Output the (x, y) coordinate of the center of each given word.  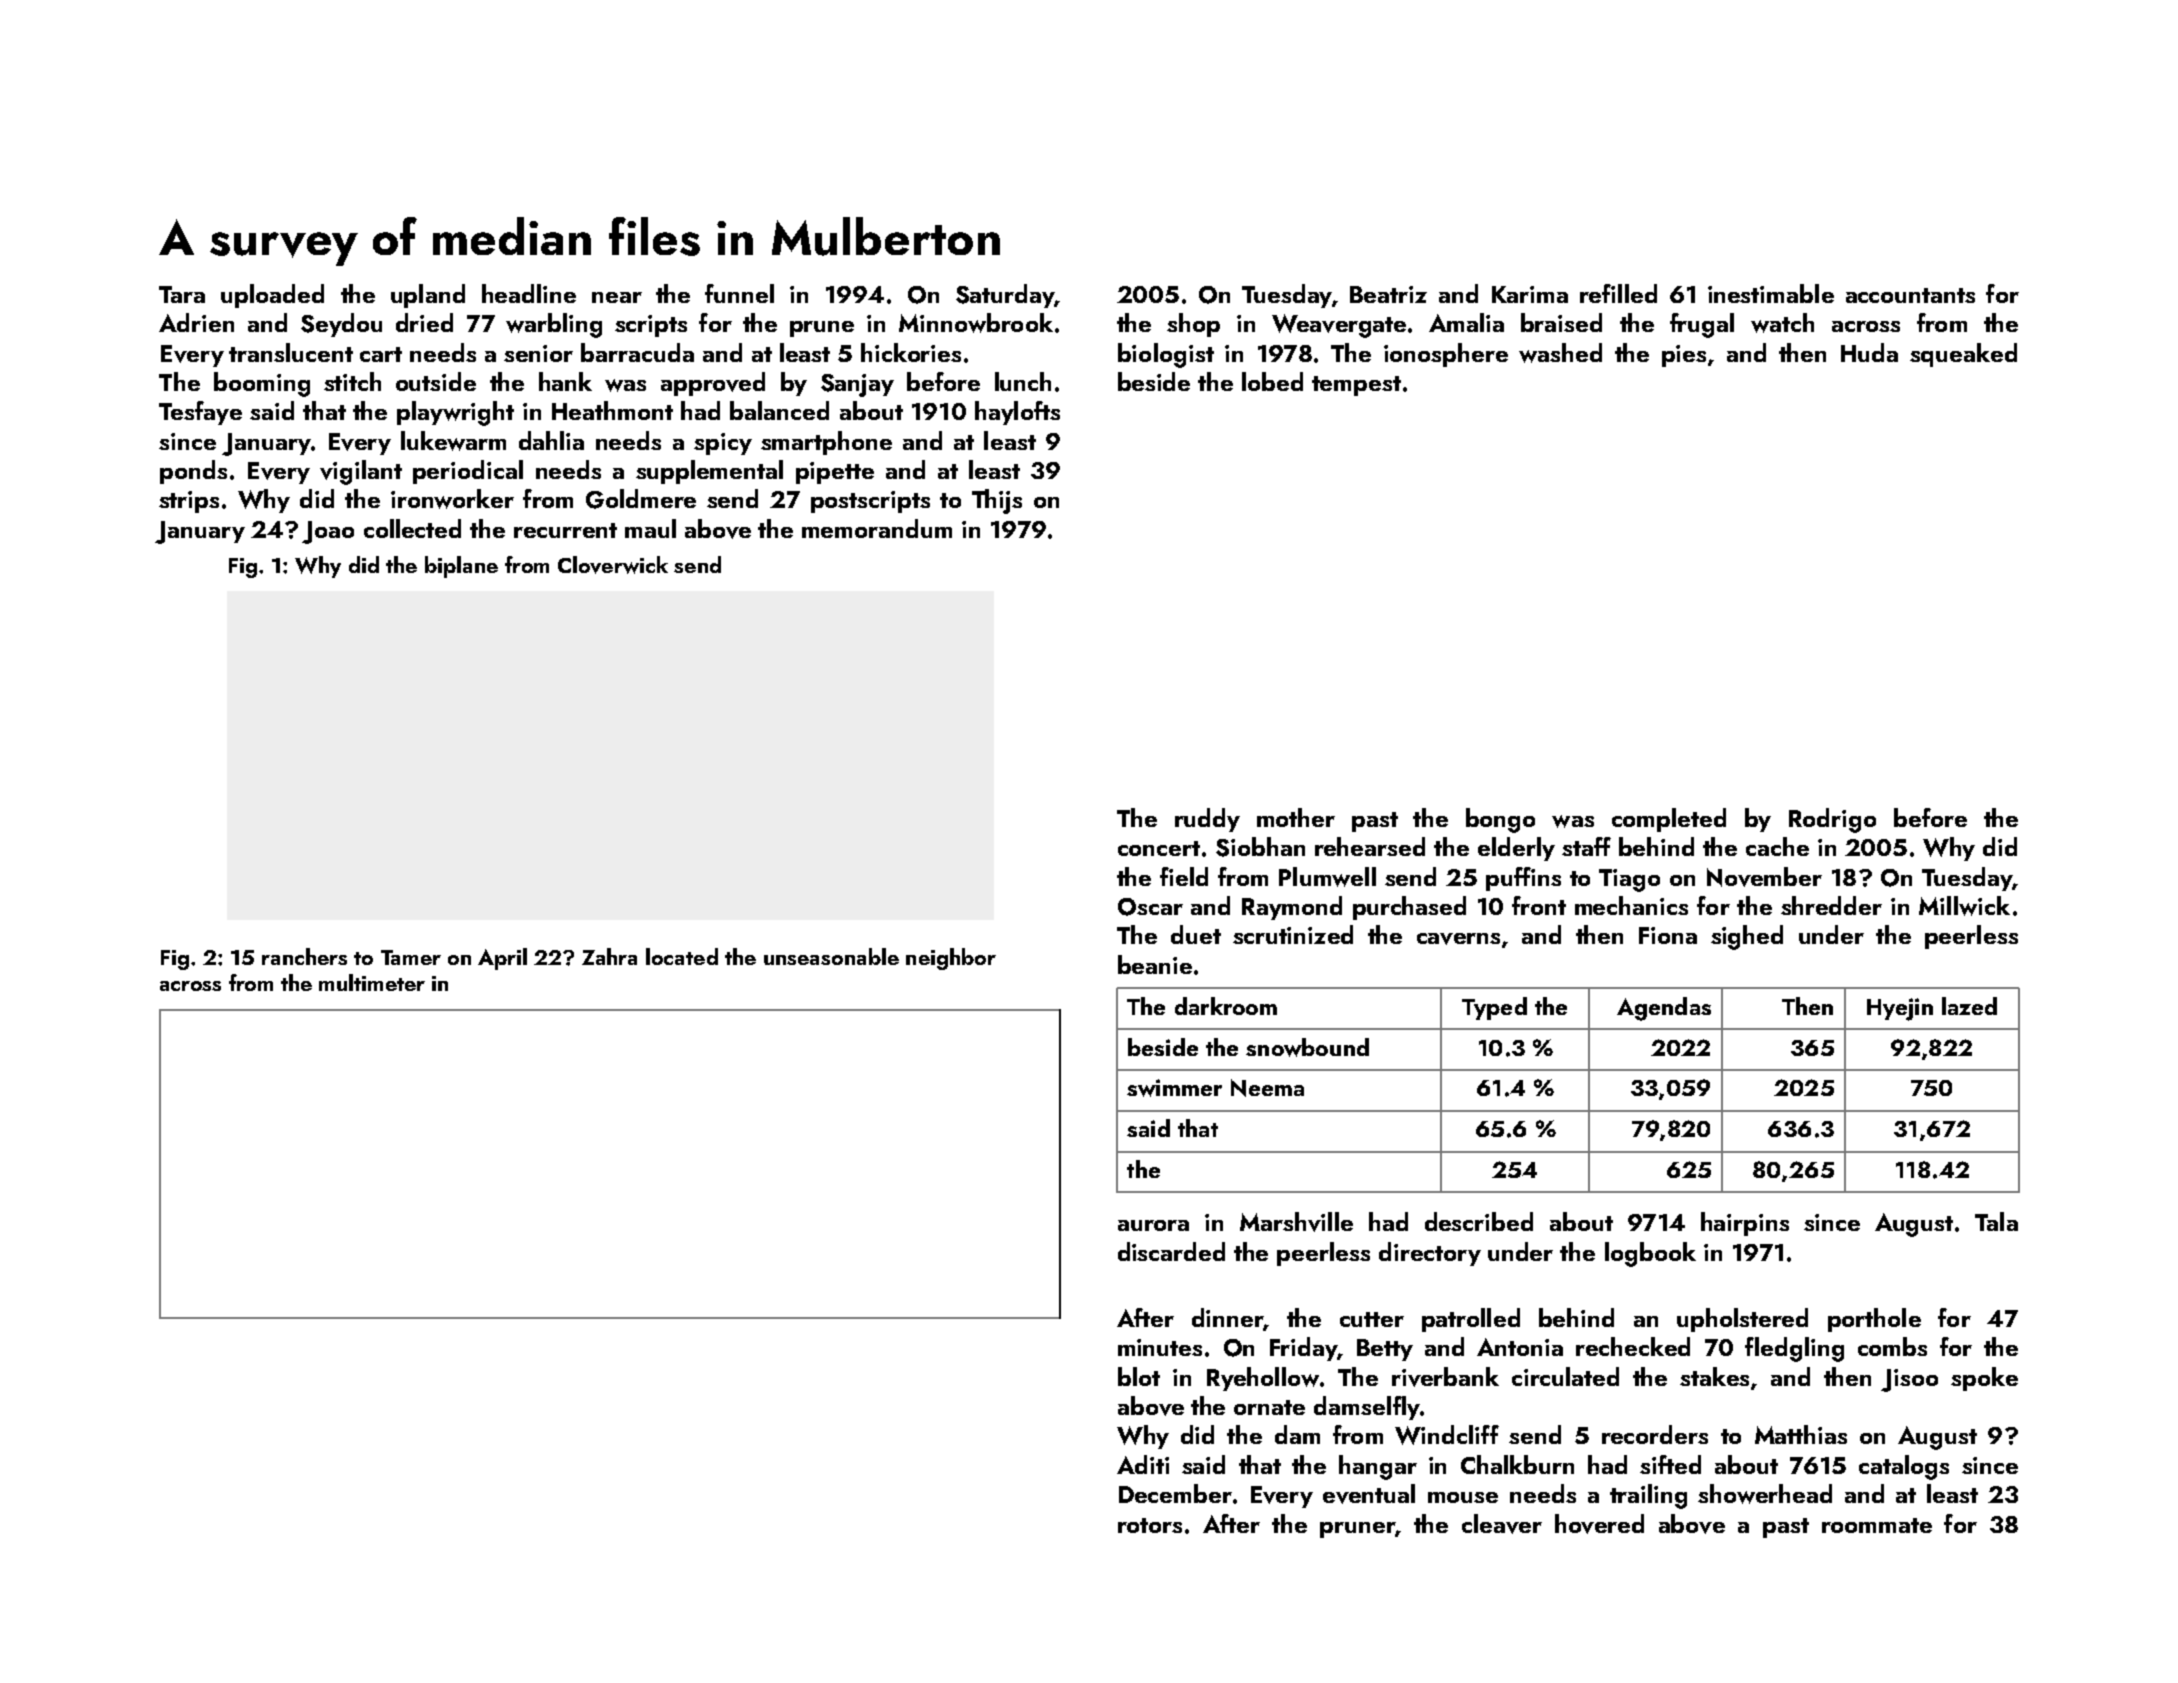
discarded (1171, 1251)
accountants (1910, 295)
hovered (1599, 1524)
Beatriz (1388, 294)
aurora (1153, 1225)
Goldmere (641, 499)
